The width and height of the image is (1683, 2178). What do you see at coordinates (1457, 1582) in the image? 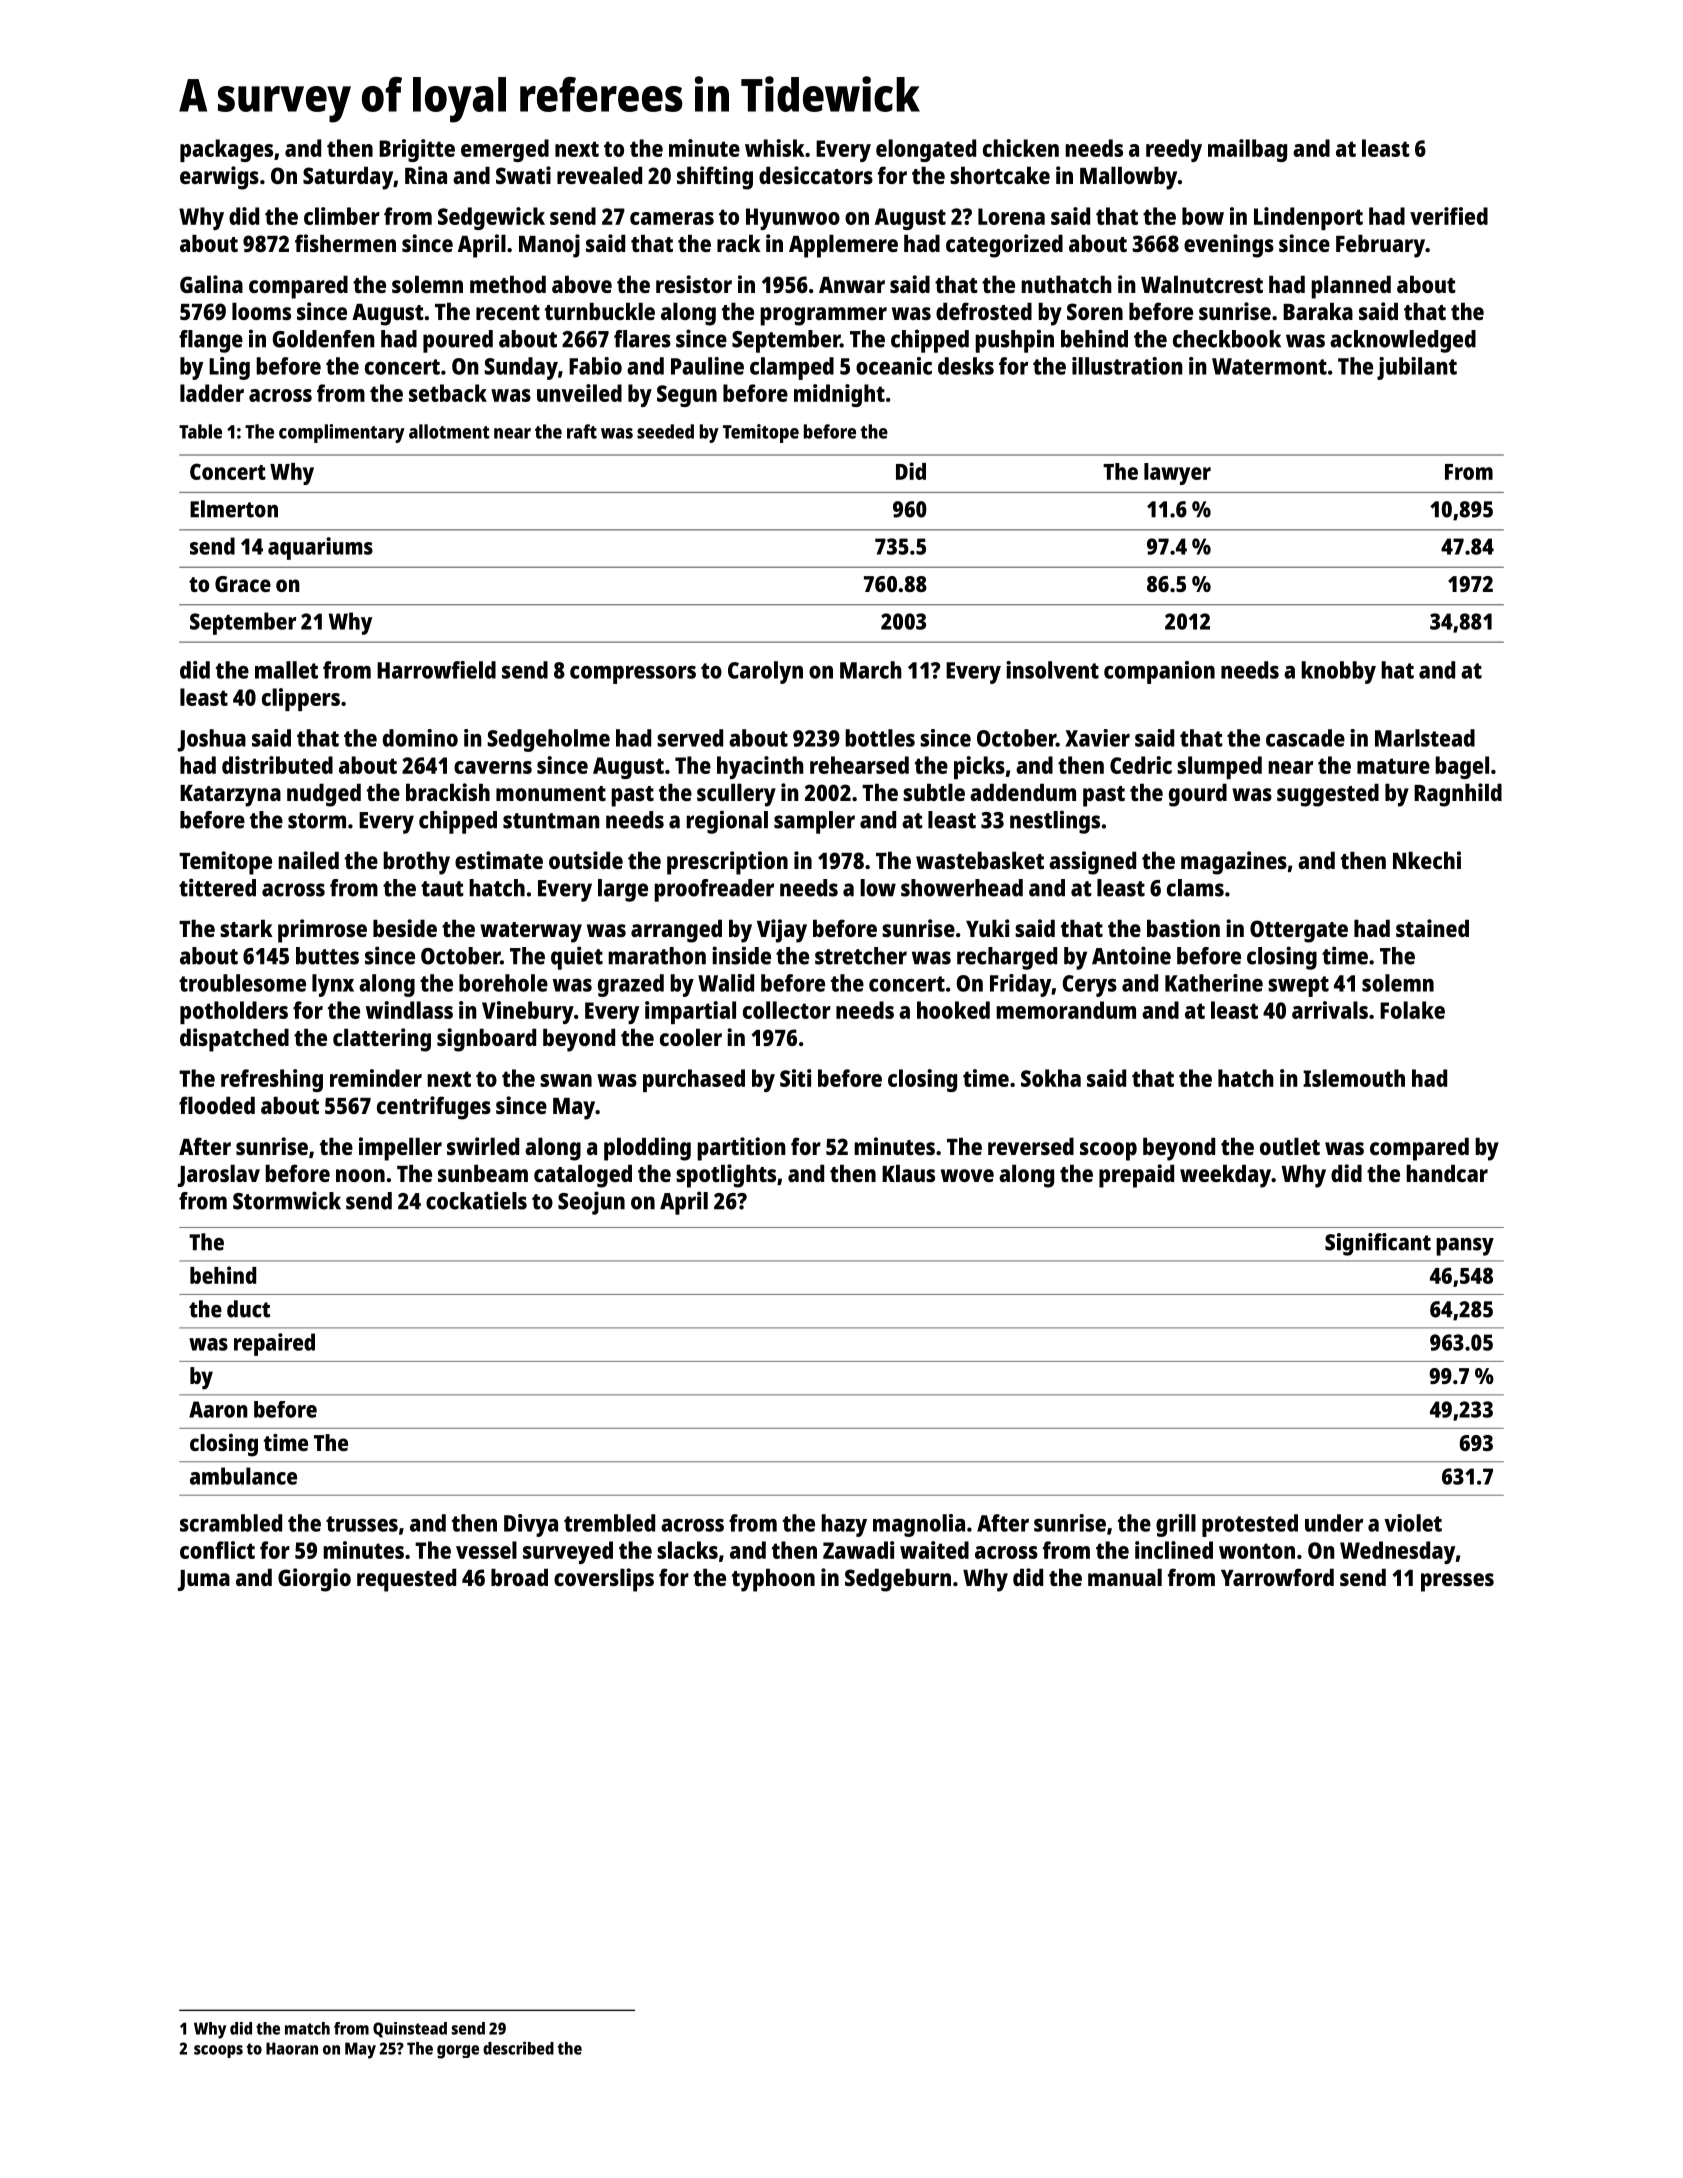
I see `presses` at bounding box center [1457, 1582].
